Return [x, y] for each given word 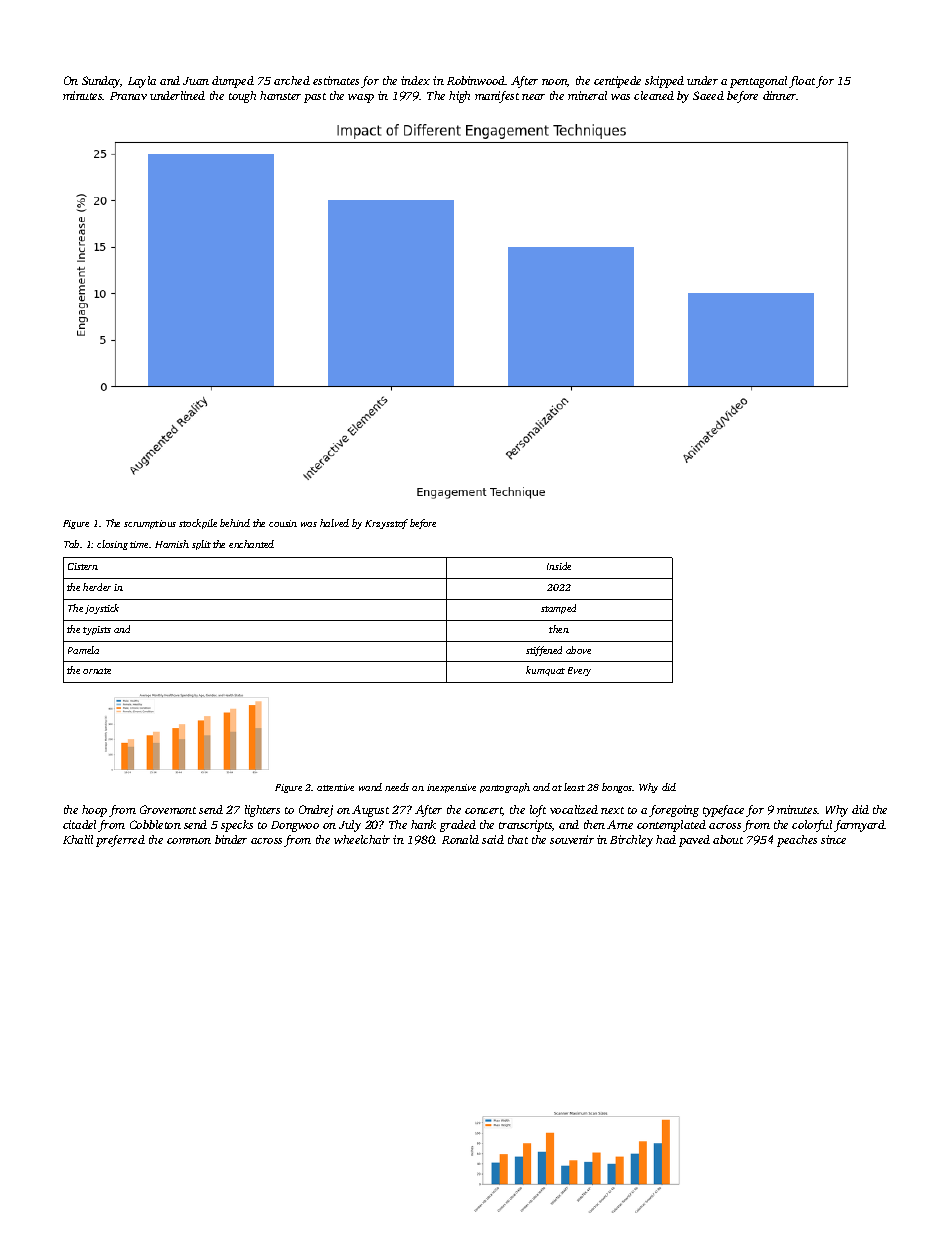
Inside [559, 566]
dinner [779, 95]
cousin [283, 523]
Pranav [128, 96]
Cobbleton [155, 824]
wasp [361, 98]
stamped [558, 609]
